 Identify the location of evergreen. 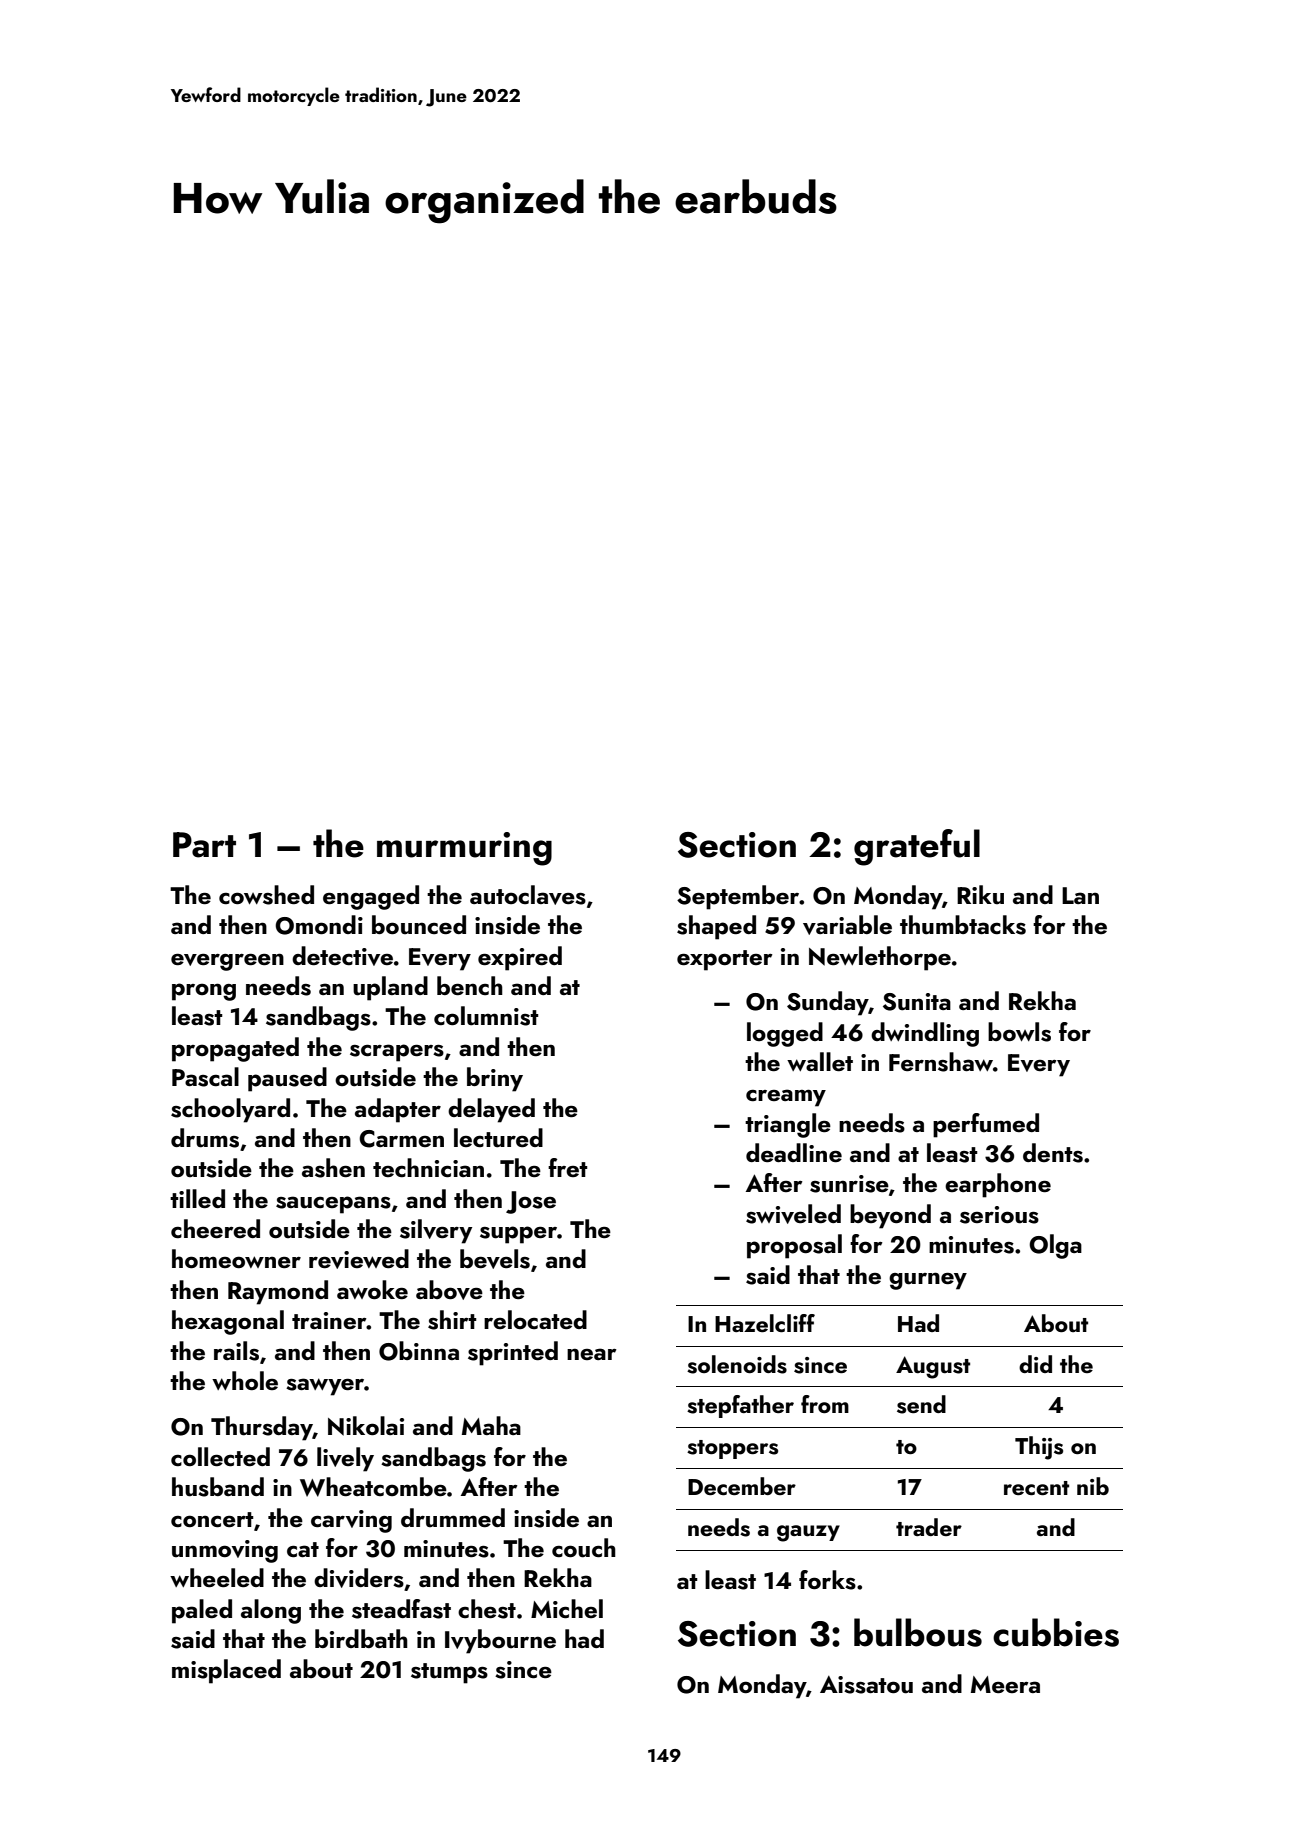
(227, 962).
